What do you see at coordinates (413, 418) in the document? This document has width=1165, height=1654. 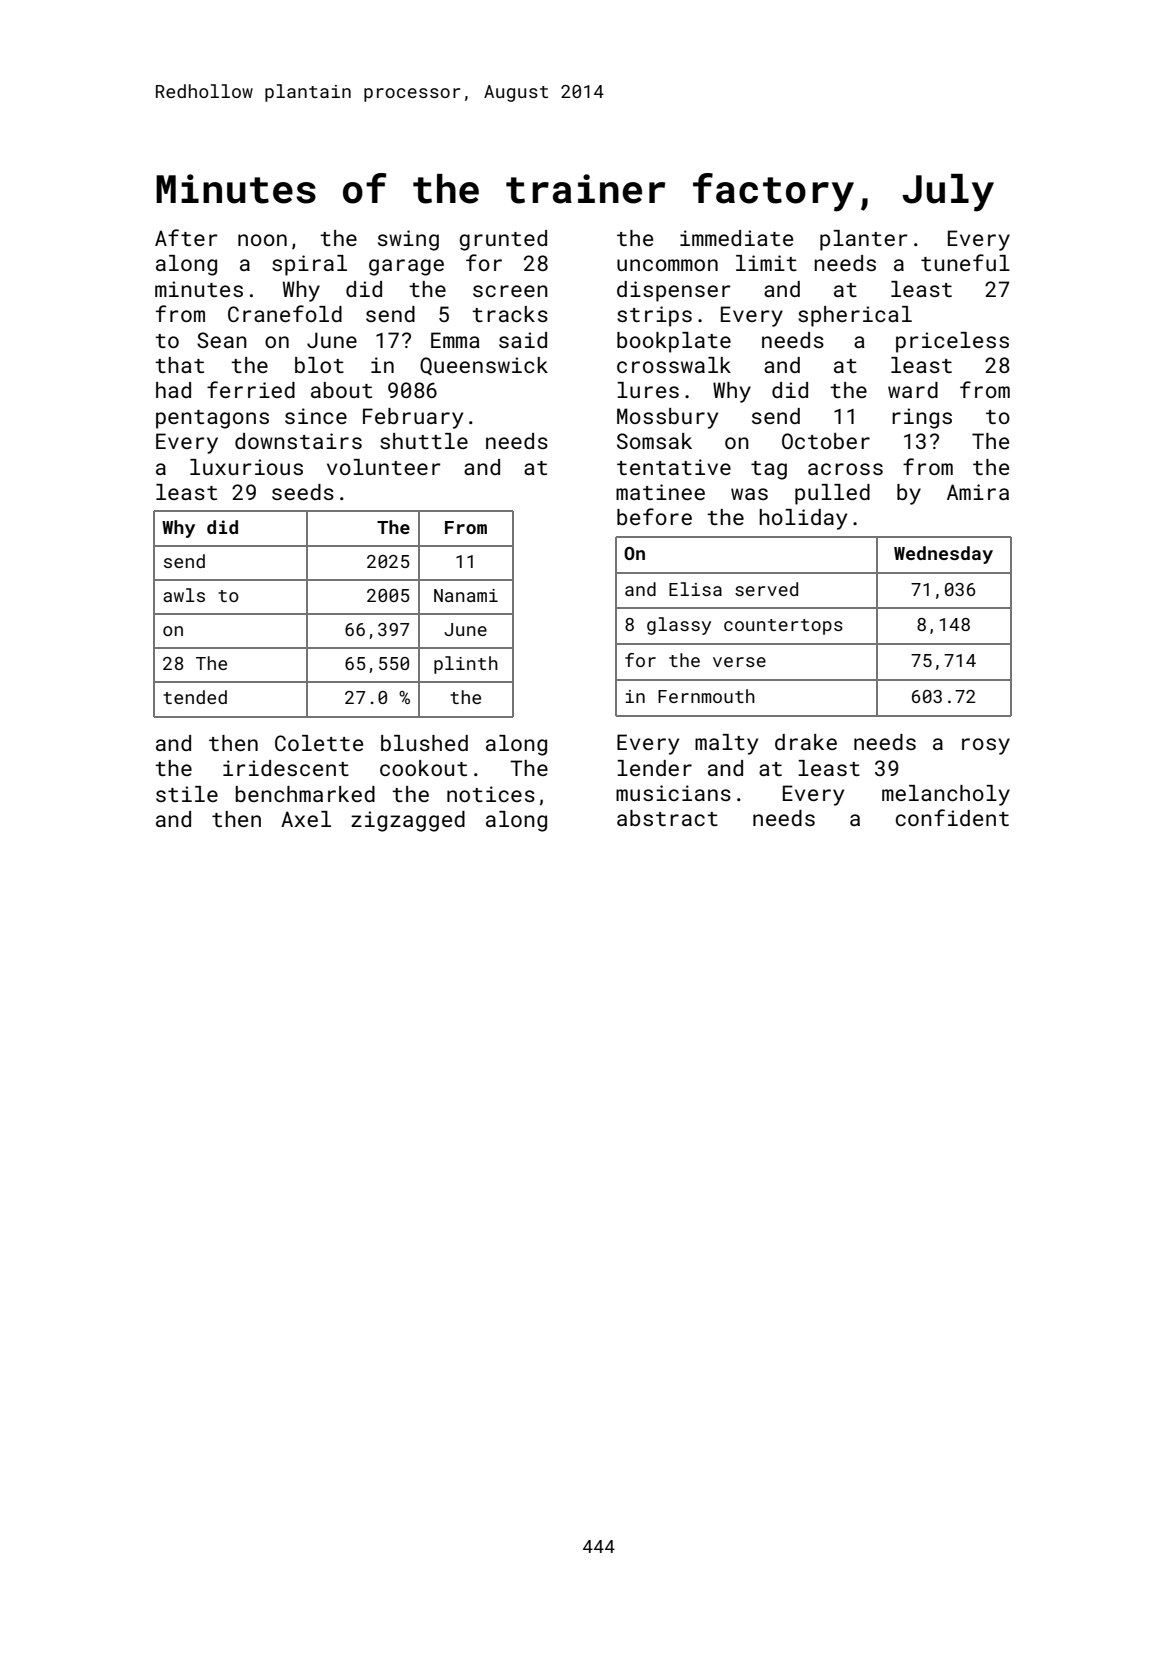 I see `February` at bounding box center [413, 418].
